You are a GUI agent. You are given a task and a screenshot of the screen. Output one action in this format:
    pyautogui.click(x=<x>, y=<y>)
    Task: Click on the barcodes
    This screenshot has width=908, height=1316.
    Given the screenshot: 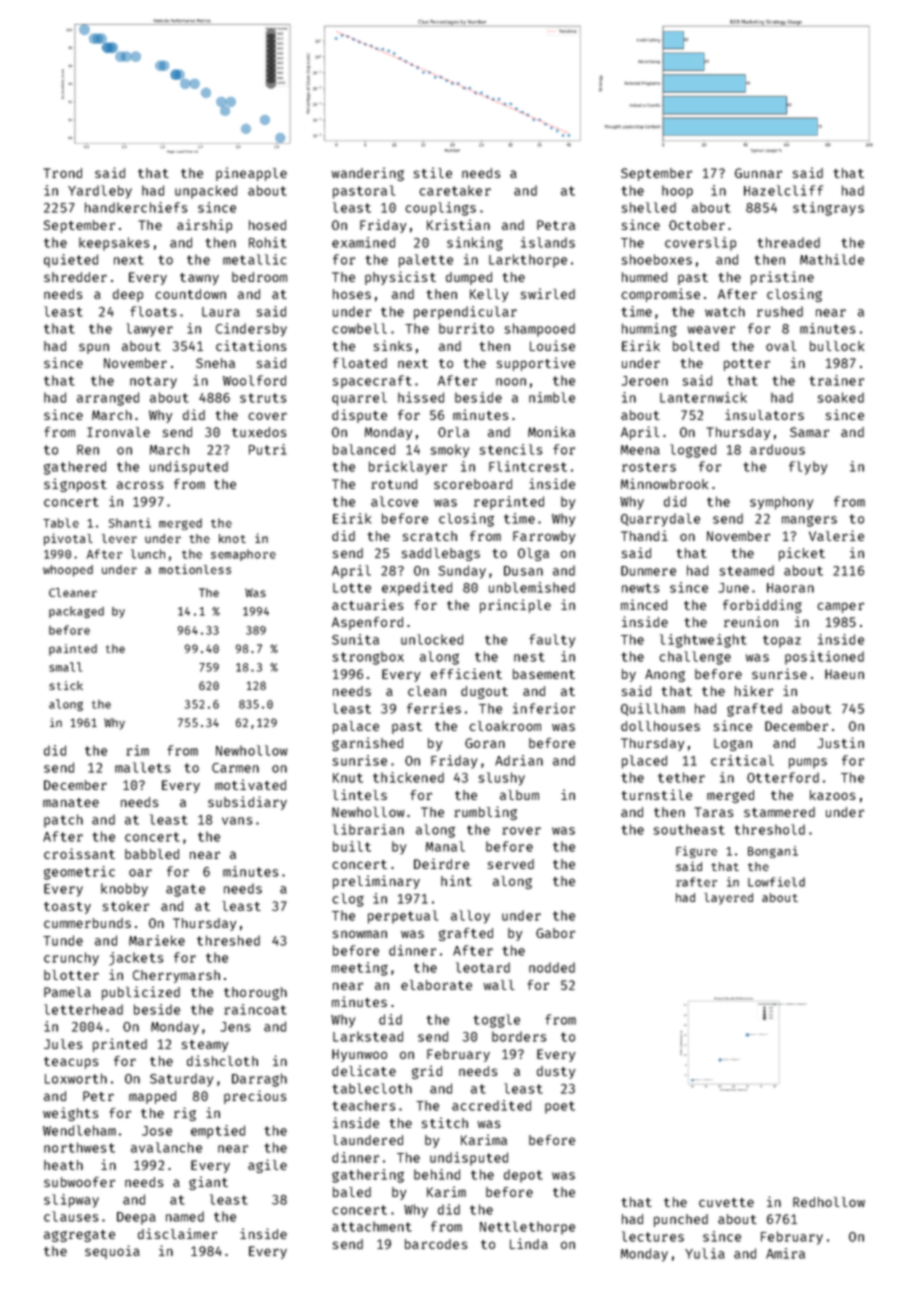 What is the action you would take?
    pyautogui.click(x=436, y=1244)
